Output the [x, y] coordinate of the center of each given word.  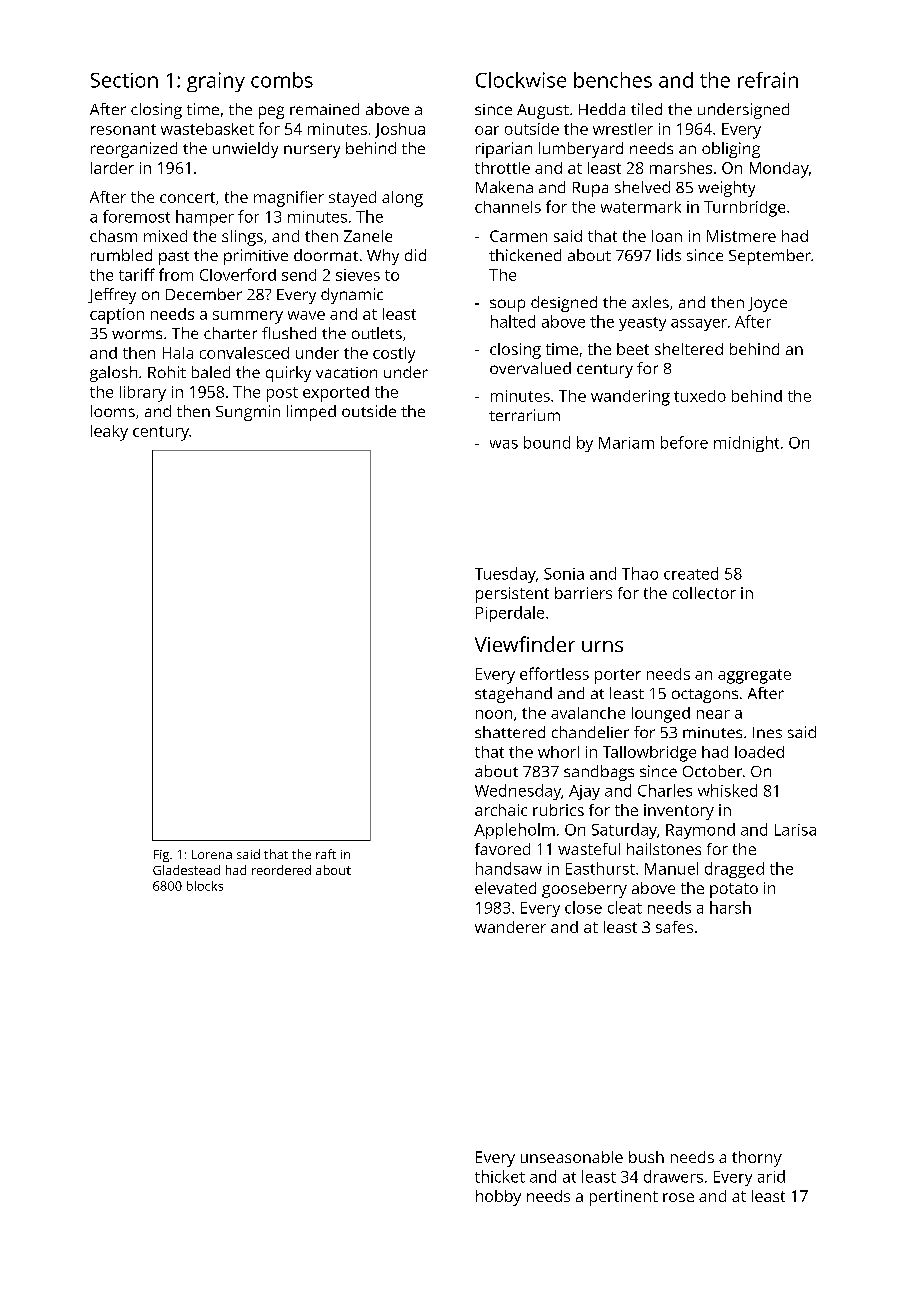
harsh [730, 907]
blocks [205, 886]
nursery [312, 151]
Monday [779, 170]
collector [704, 593]
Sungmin [248, 413]
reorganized [134, 150]
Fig [161, 856]
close [583, 907]
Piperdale [510, 614]
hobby [498, 1198]
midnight [746, 444]
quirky [288, 374]
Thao [640, 573]
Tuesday [505, 575]
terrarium [524, 415]
